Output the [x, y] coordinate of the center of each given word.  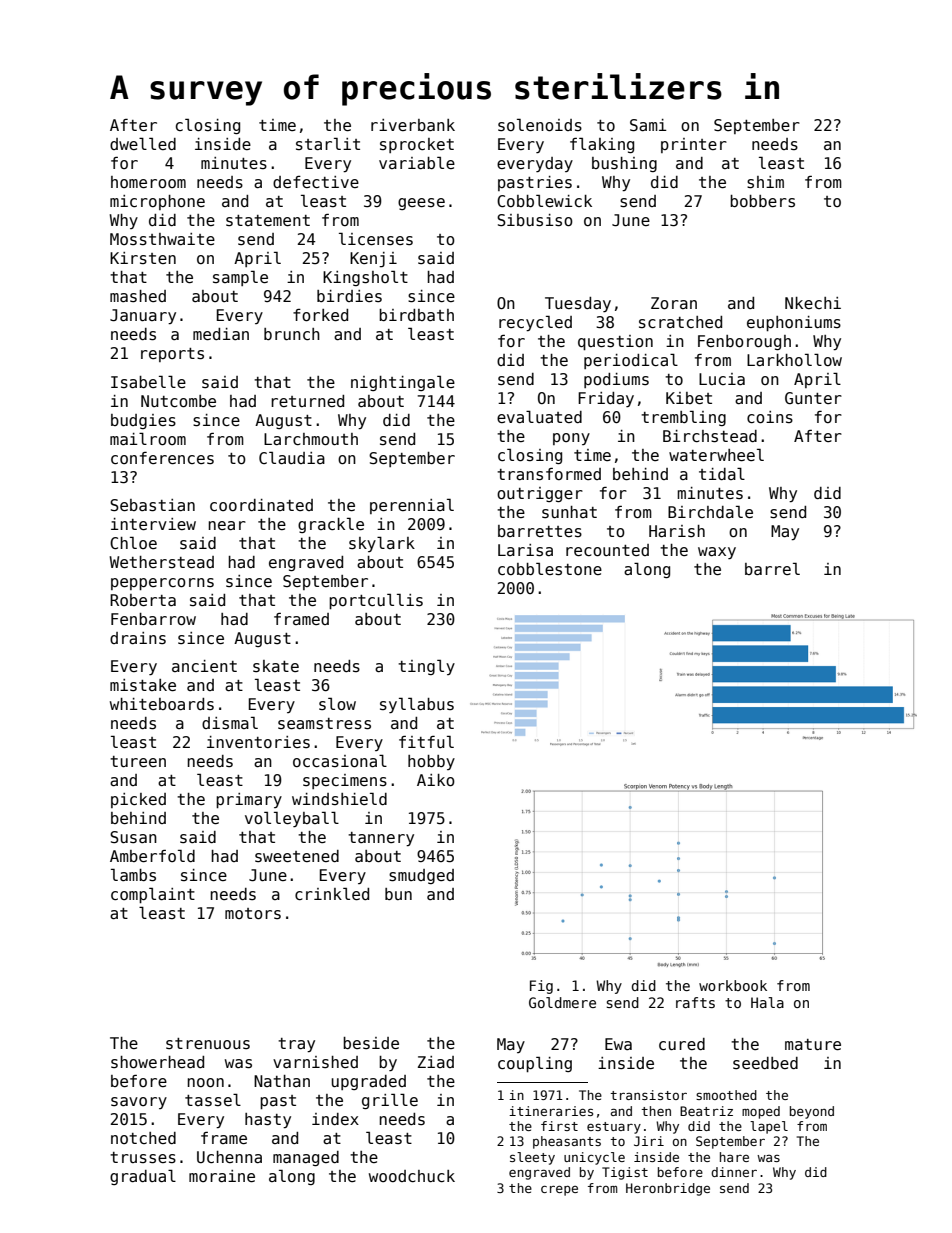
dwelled [143, 143]
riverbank [413, 125]
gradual [143, 1177]
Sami [648, 125]
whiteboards [162, 704]
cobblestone [550, 569]
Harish [677, 531]
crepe [559, 1190]
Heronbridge [668, 1189]
